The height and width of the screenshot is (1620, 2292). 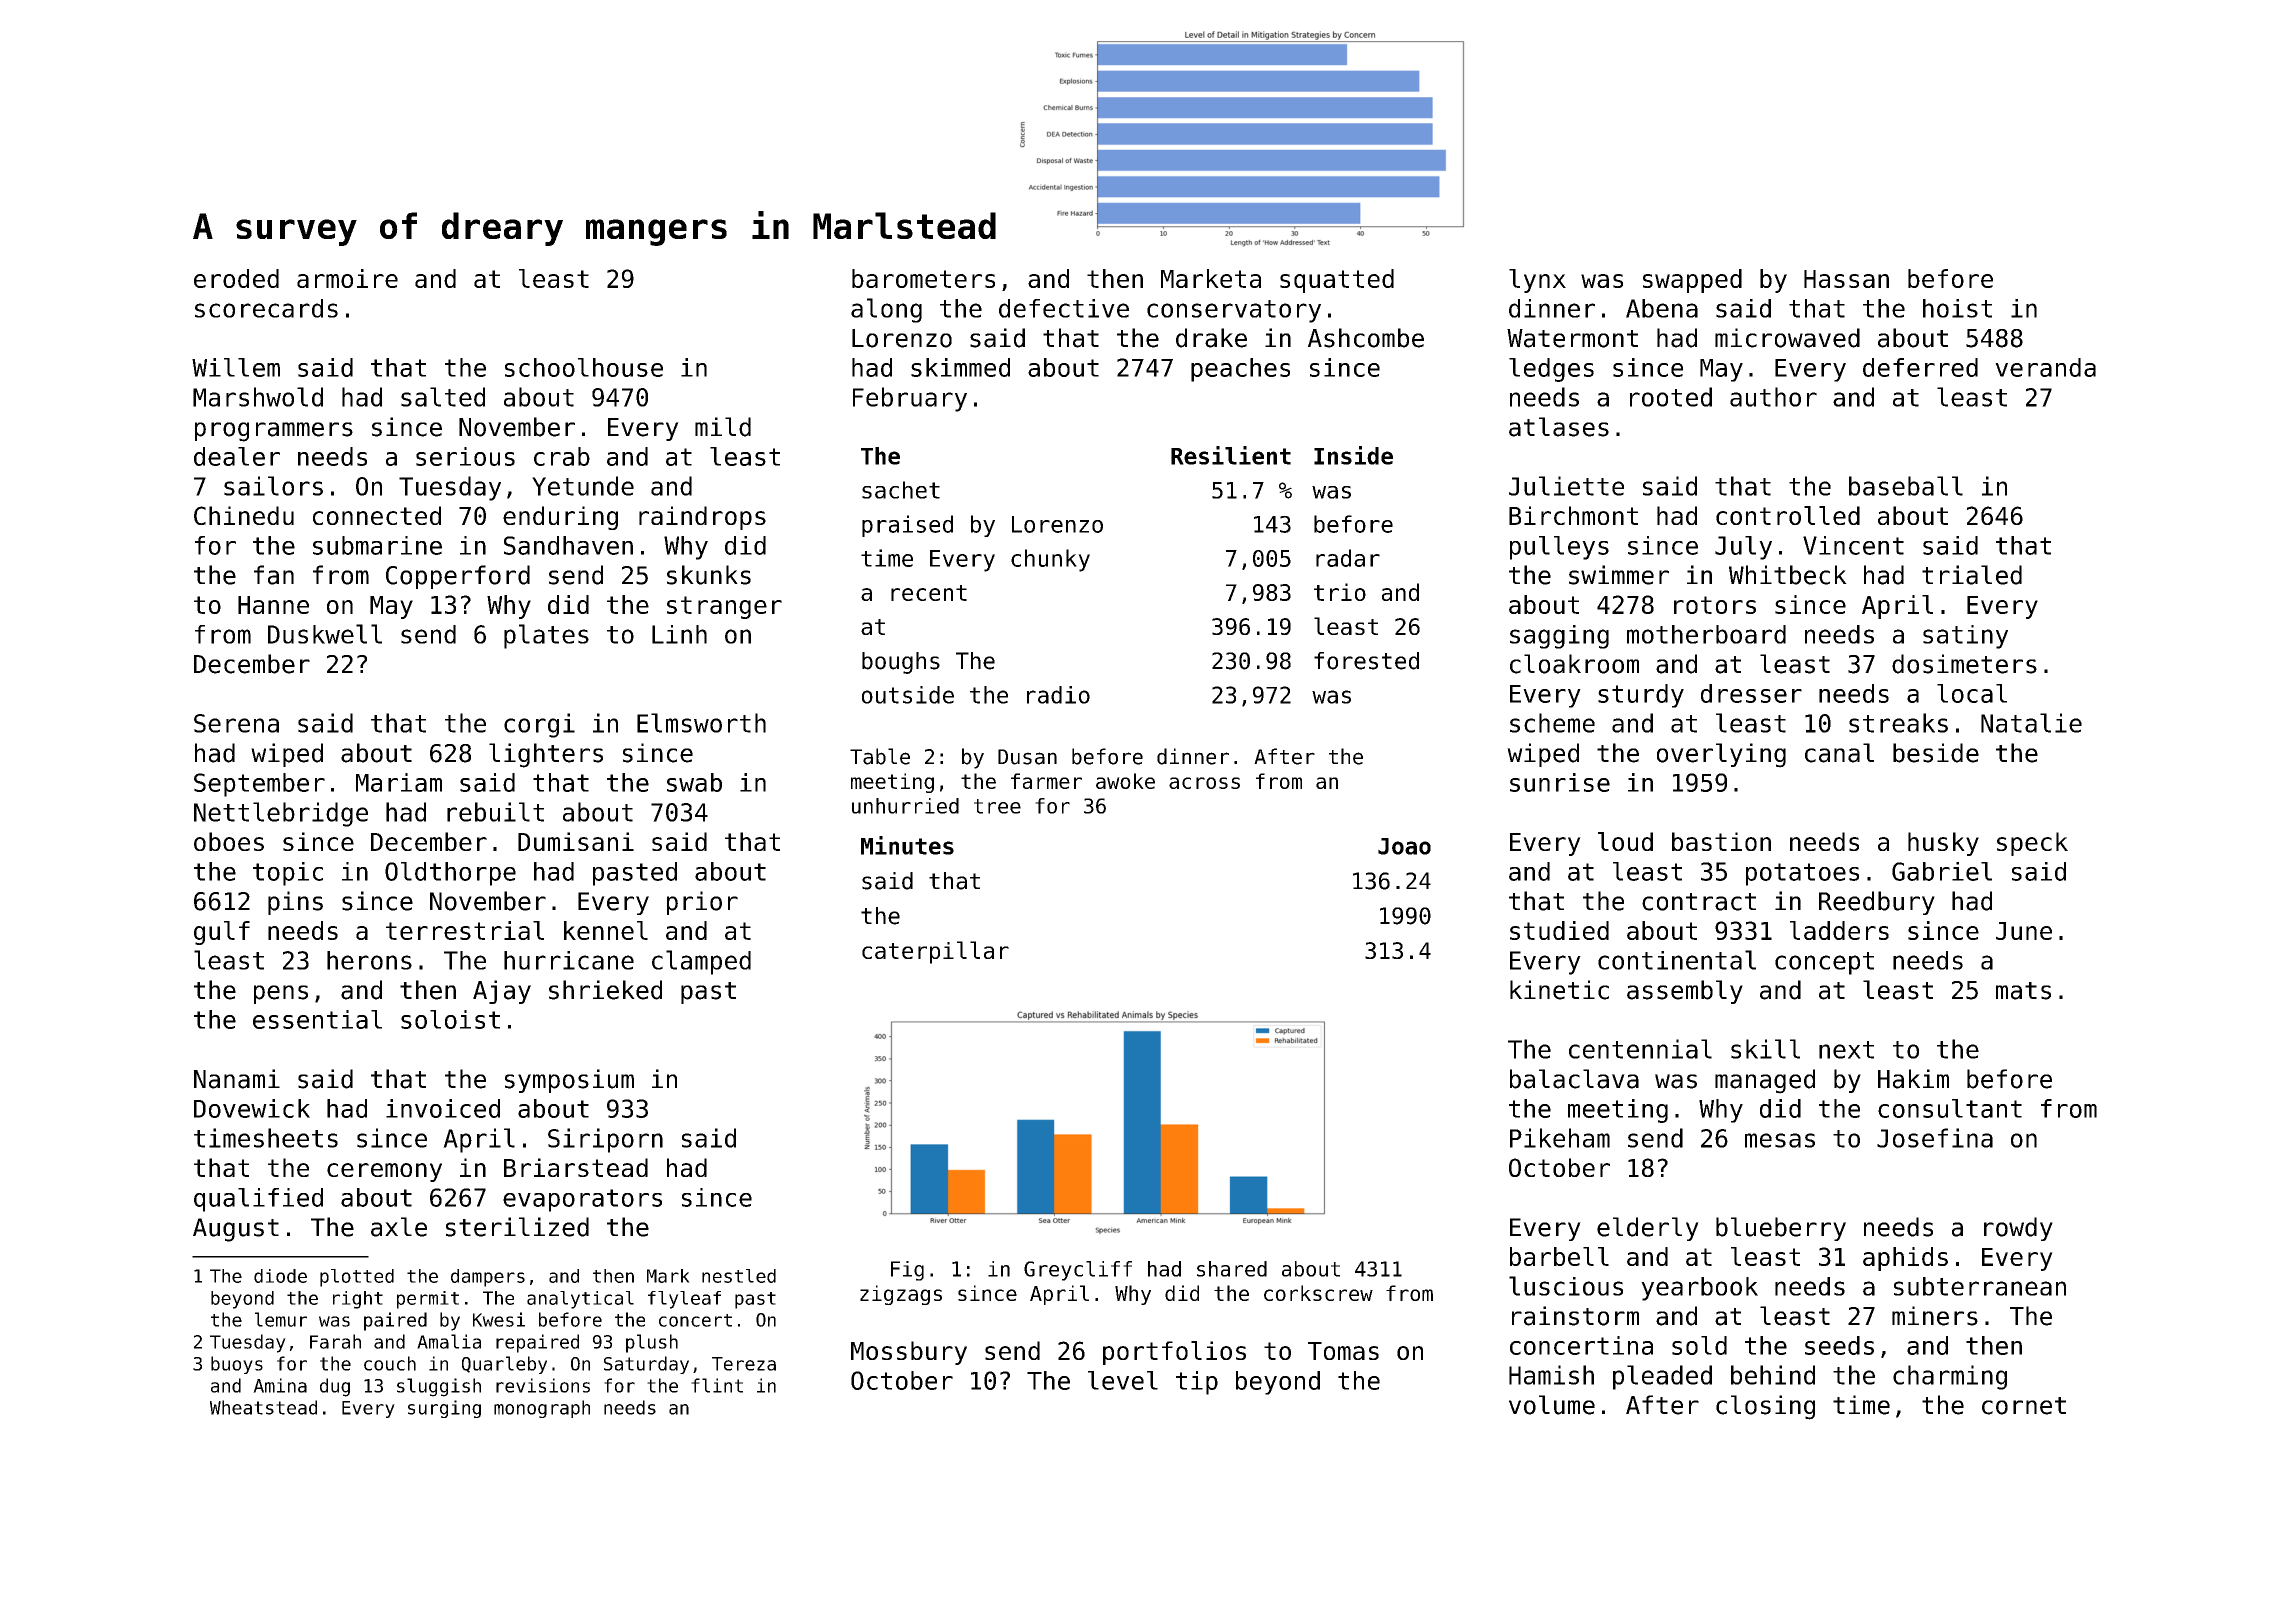 I want to click on overlying, so click(x=1721, y=755).
